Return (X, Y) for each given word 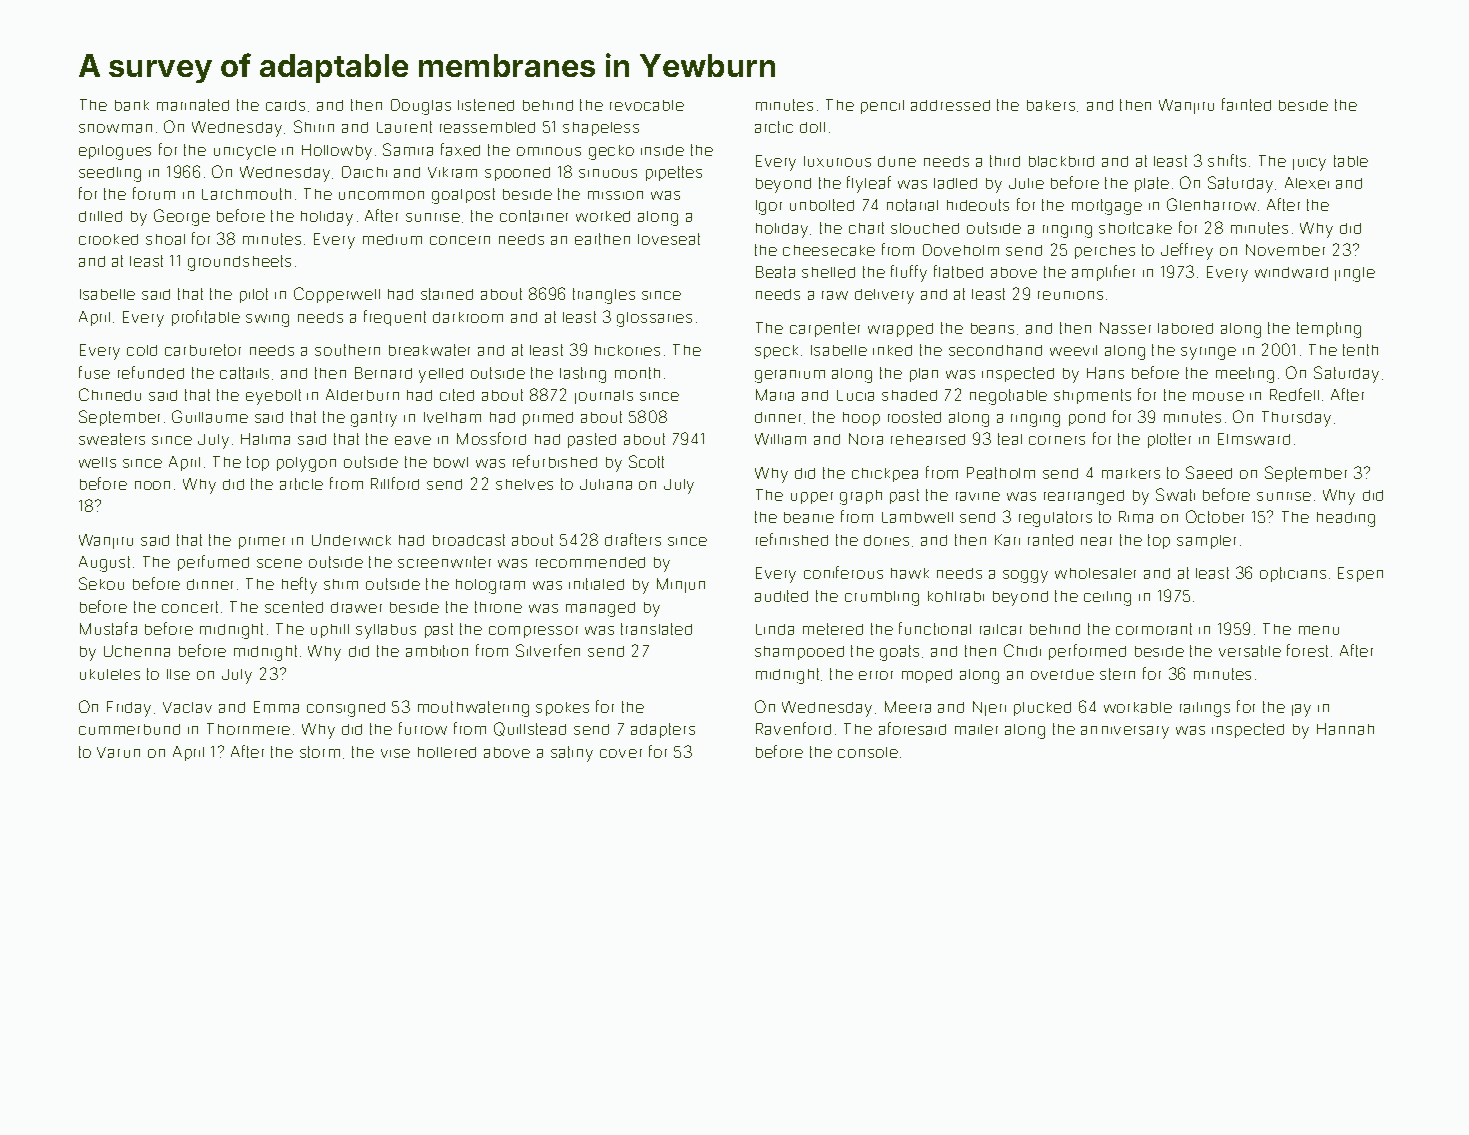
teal (1010, 439)
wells (97, 462)
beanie (809, 517)
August (104, 564)
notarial (912, 205)
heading (1346, 519)
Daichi (364, 172)
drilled (100, 216)
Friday (129, 709)
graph (861, 497)
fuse (94, 372)
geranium (790, 376)
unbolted (822, 205)
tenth (1360, 350)
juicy (1309, 164)
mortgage (1107, 207)
